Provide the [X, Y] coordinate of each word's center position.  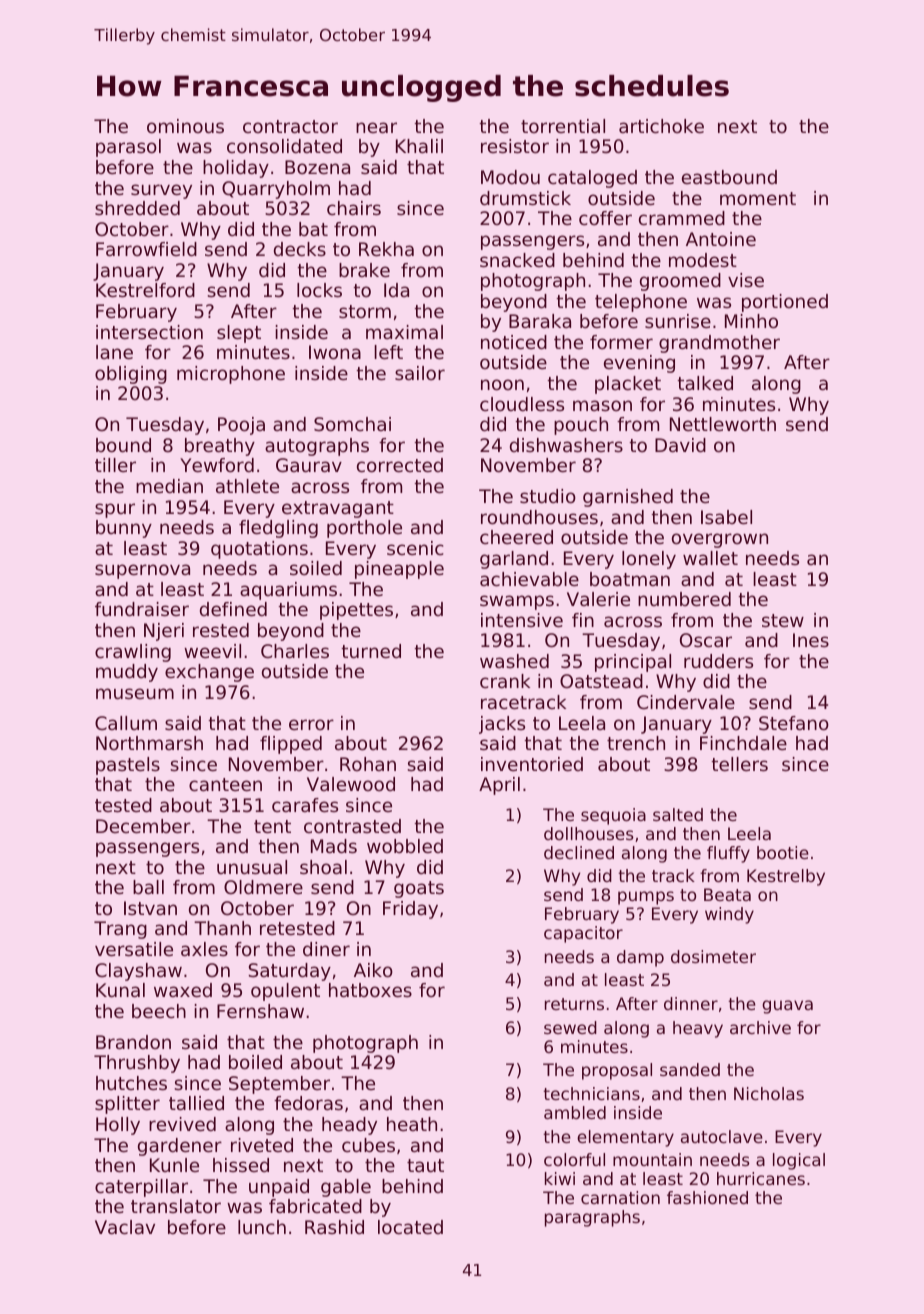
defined [233, 609]
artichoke [661, 126]
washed [514, 661]
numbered [684, 599]
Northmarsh [149, 743]
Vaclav [125, 1227]
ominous [185, 126]
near [376, 127]
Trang [120, 930]
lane [114, 352]
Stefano [794, 723]
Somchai [352, 424]
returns [574, 1004]
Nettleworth [723, 424]
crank [505, 681]
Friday [410, 910]
